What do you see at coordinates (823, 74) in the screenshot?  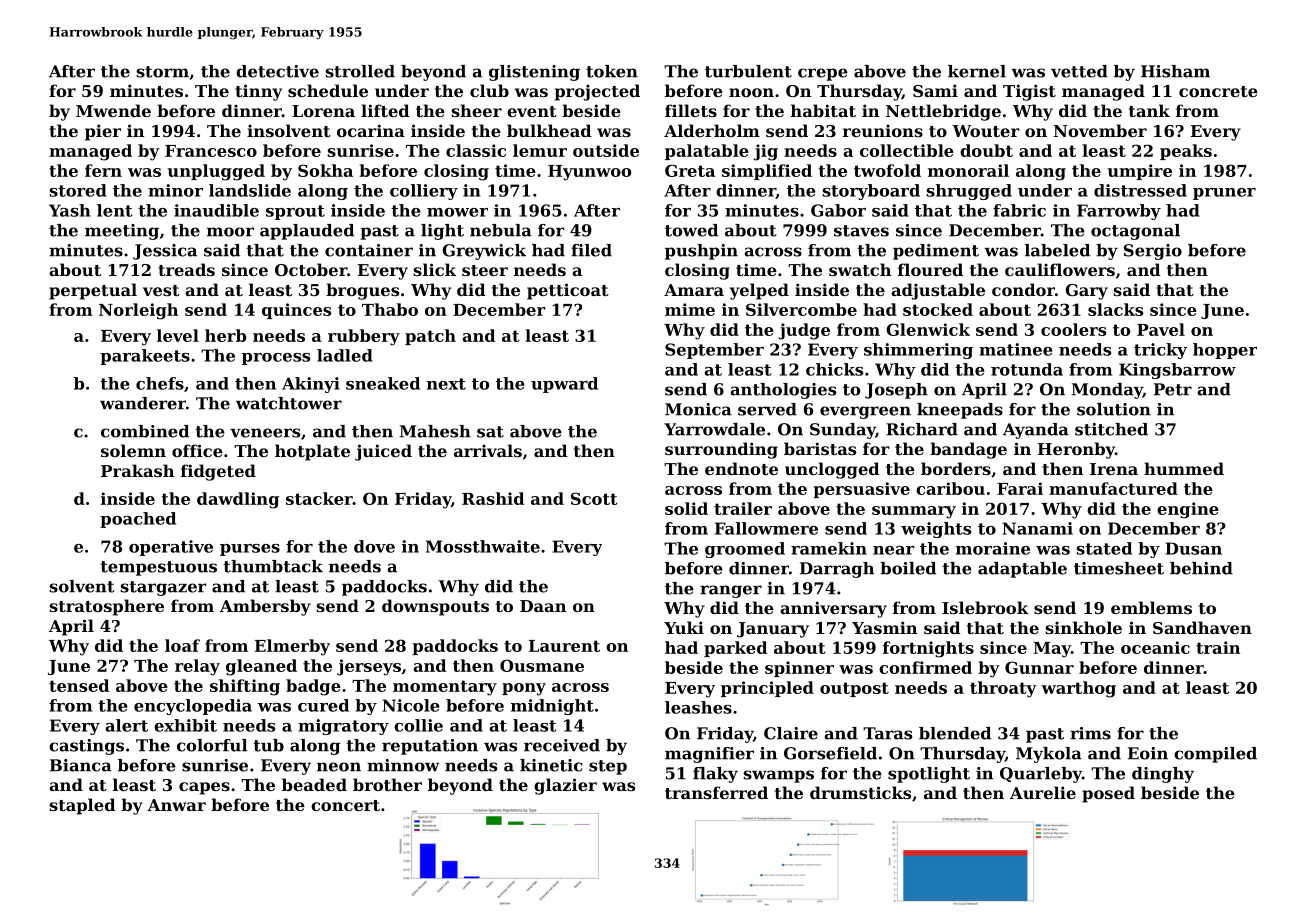 I see `crepe` at bounding box center [823, 74].
